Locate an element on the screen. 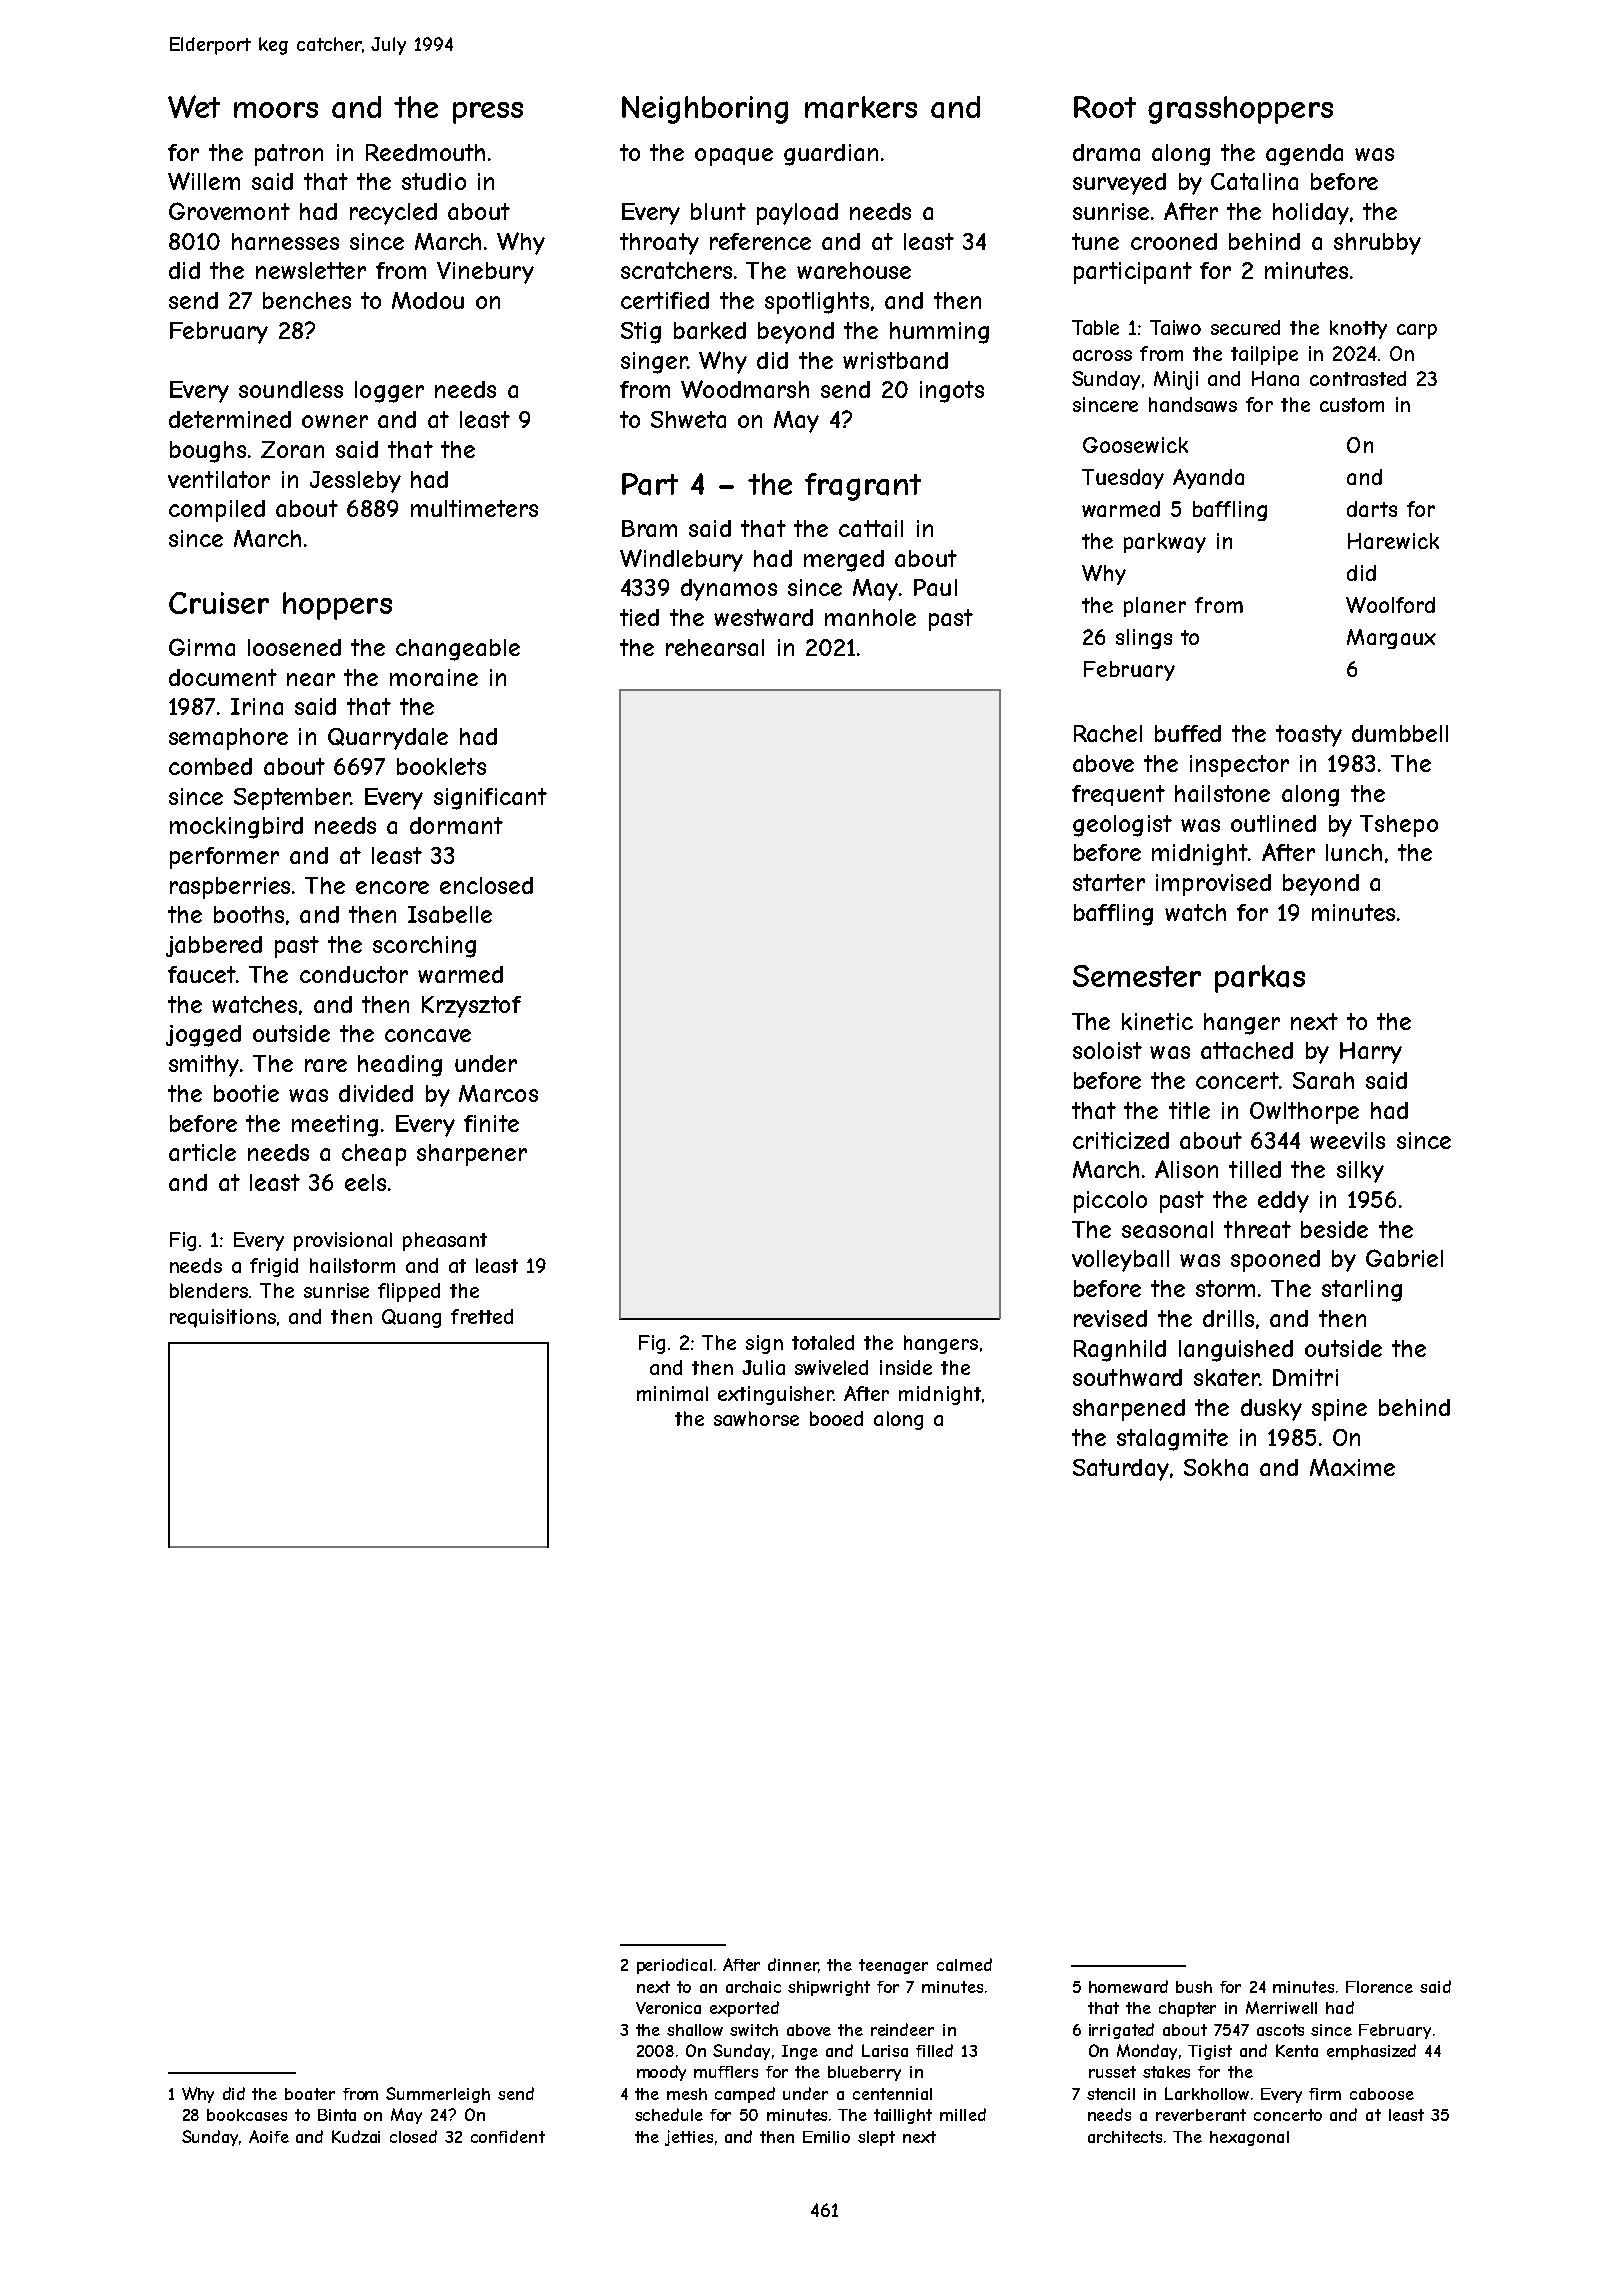 This screenshot has width=1620, height=2292. pheasant is located at coordinates (445, 1241).
